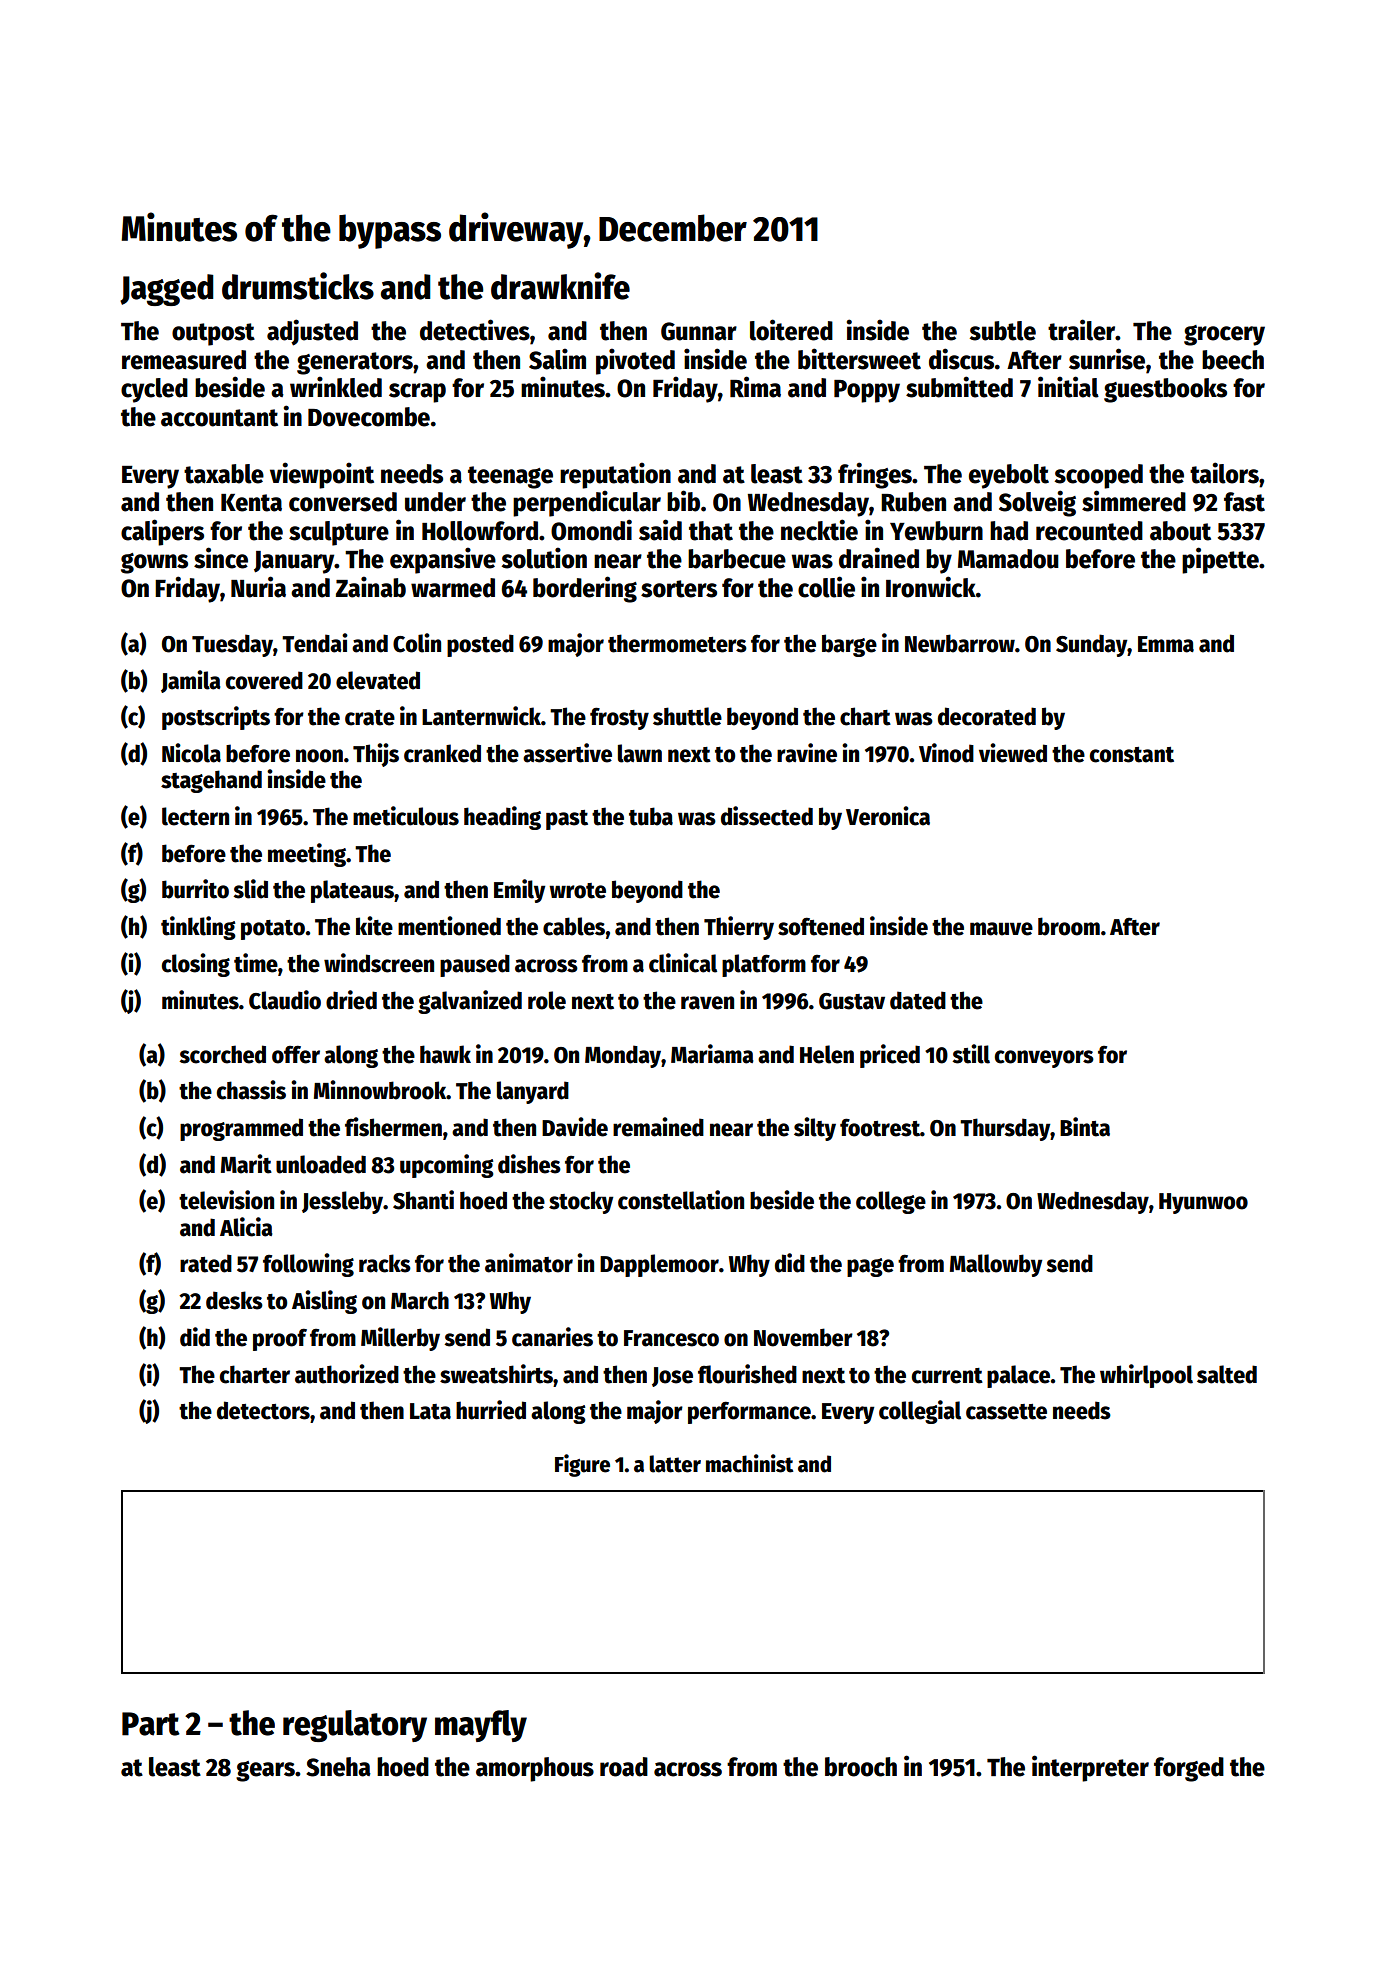 The height and width of the document is (1969, 1386). I want to click on clinical, so click(683, 963).
